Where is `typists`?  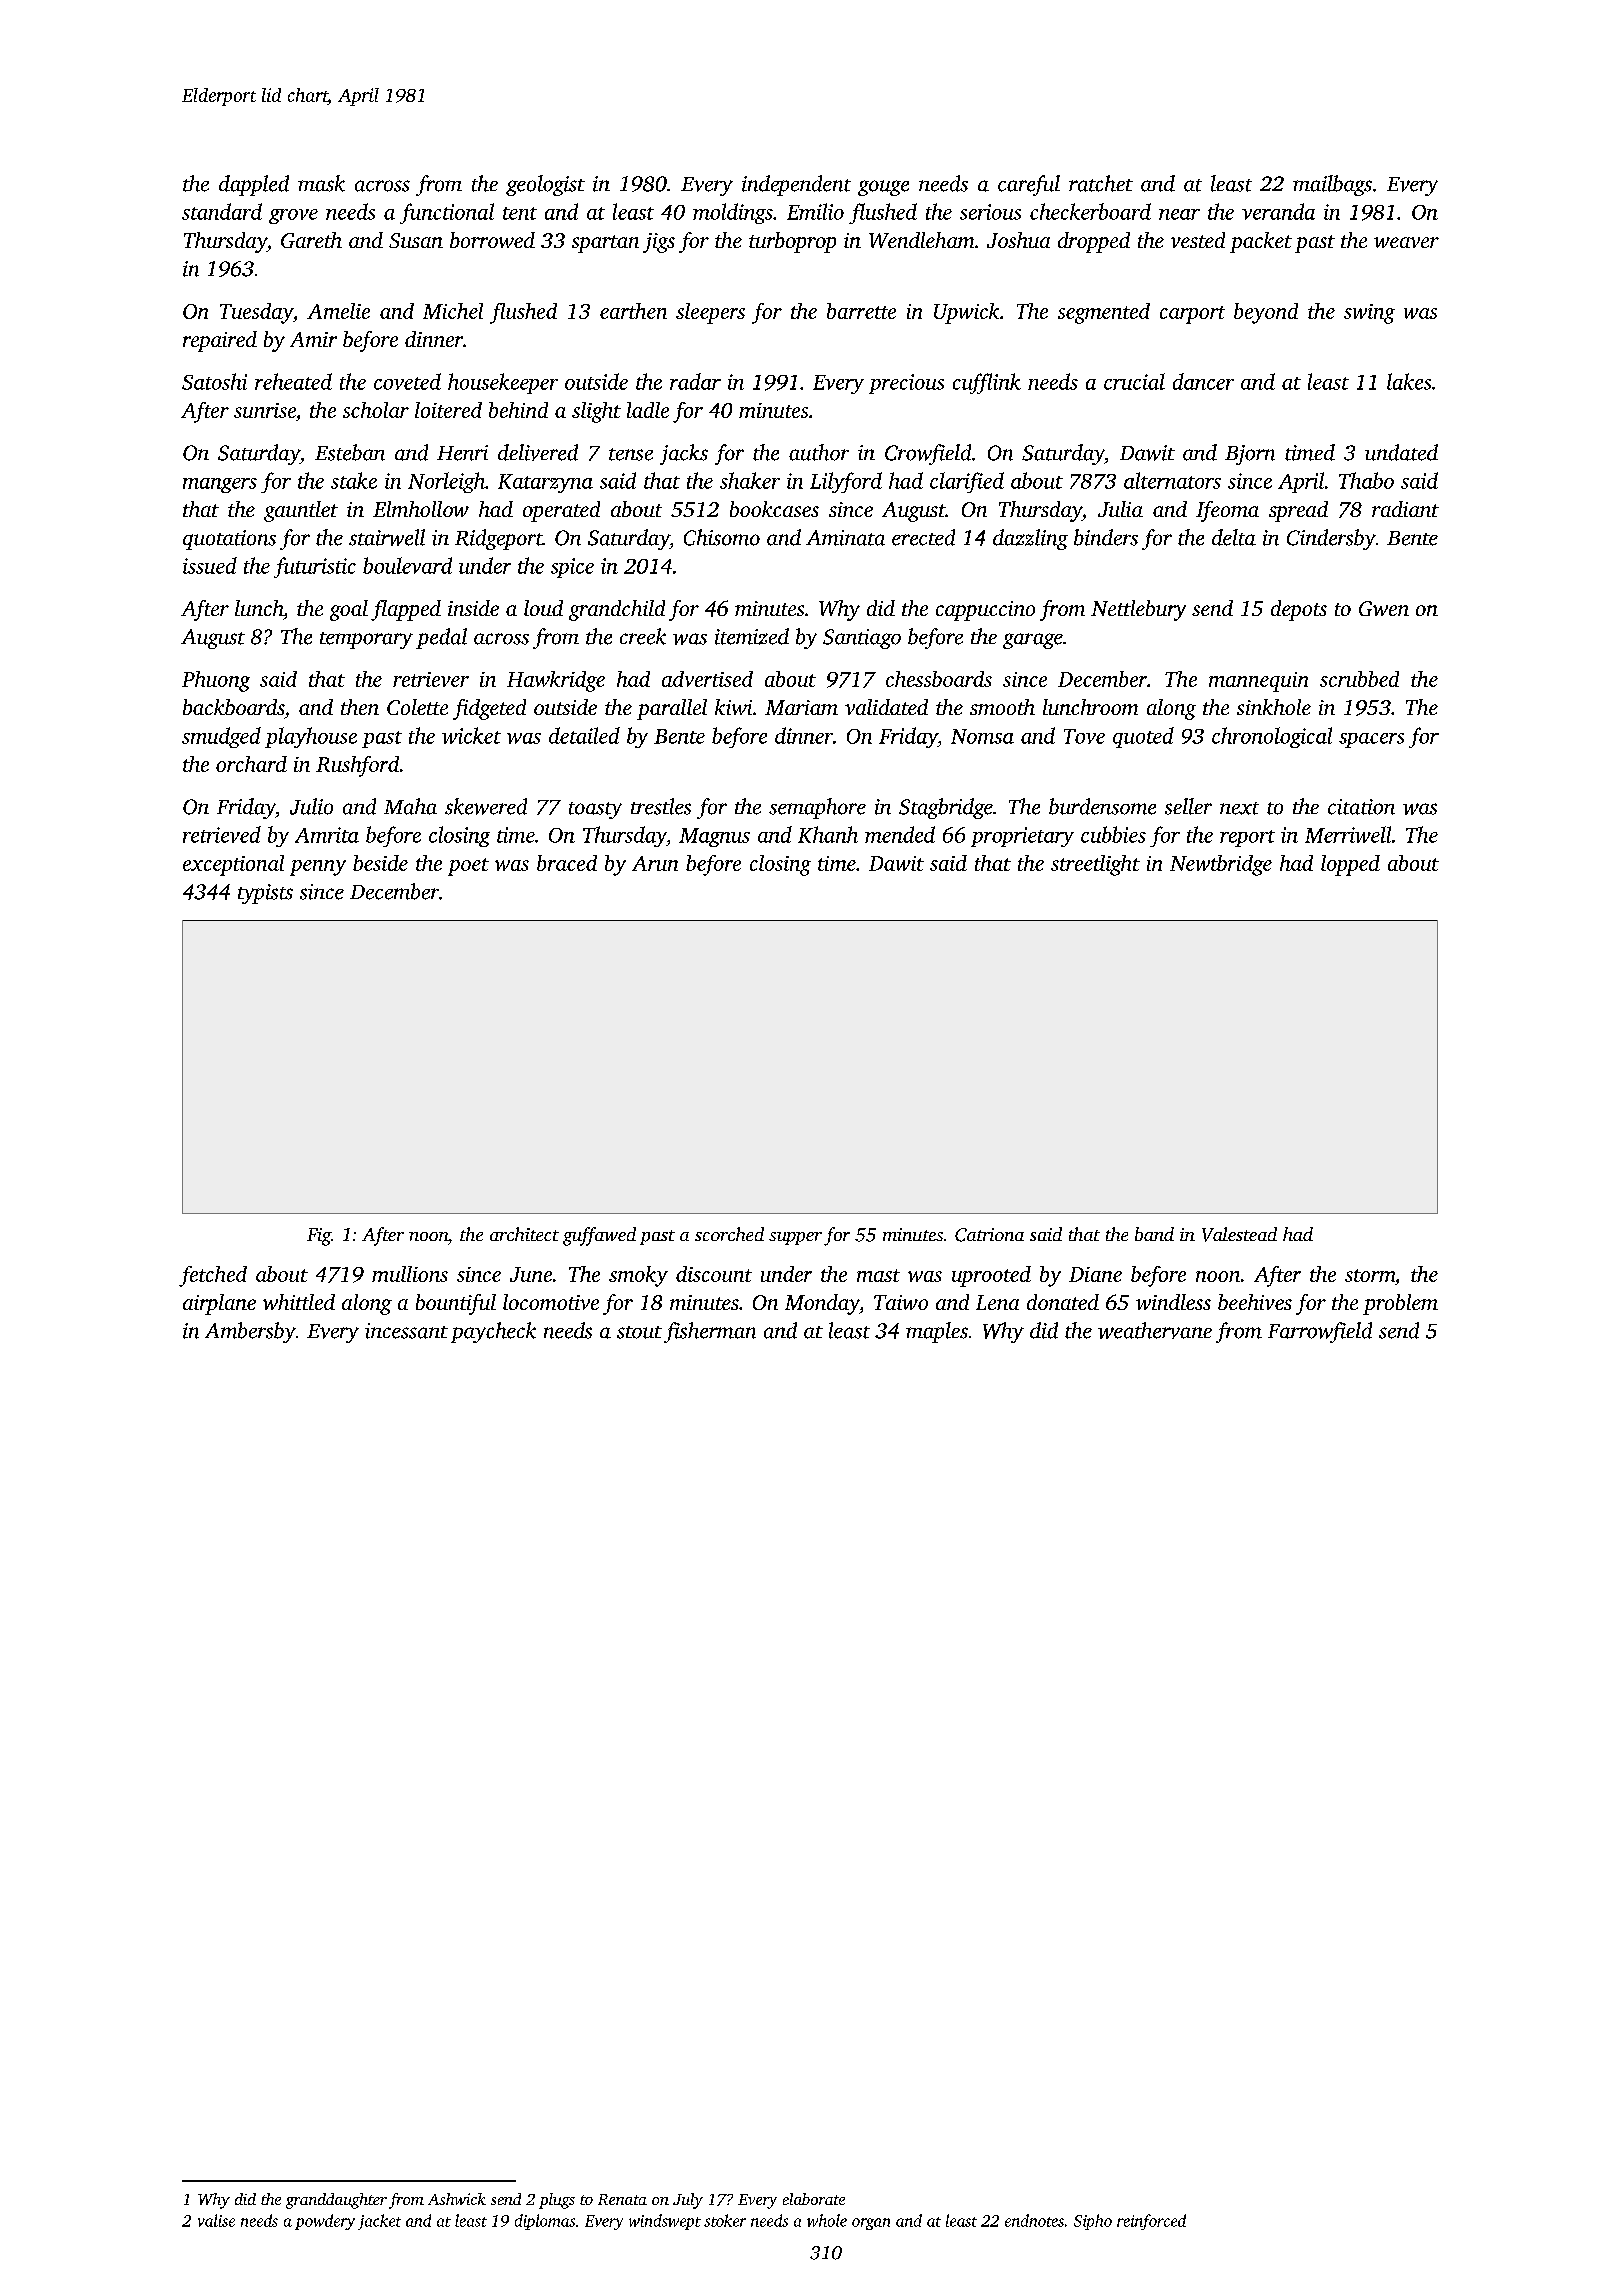 typists is located at coordinates (265, 894).
